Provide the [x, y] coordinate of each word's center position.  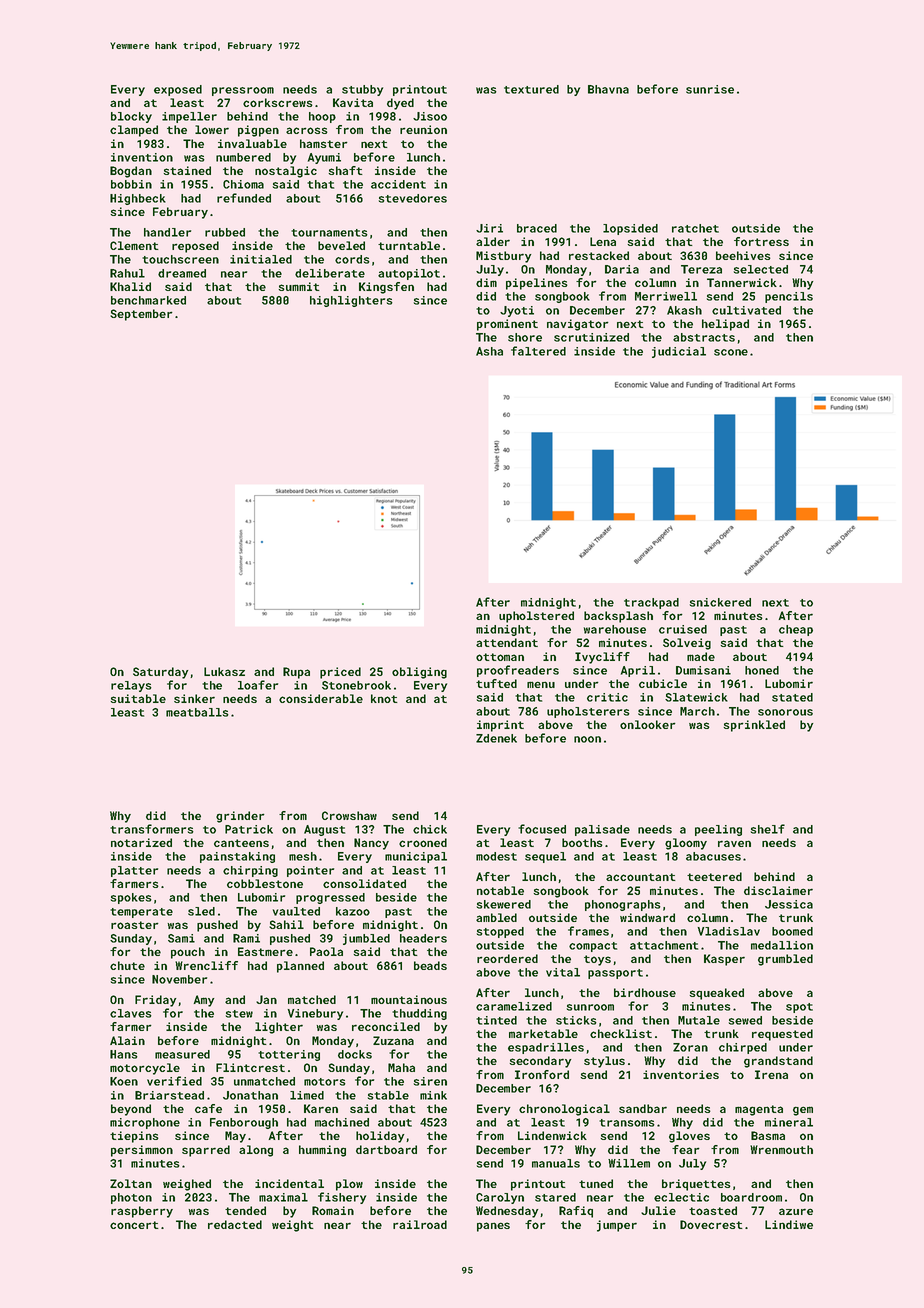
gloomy [686, 844]
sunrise [710, 89]
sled [201, 911]
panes [493, 1227]
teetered [714, 876]
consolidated [364, 883]
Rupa [296, 673]
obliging [419, 673]
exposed [178, 90]
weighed [187, 1185]
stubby [362, 90]
